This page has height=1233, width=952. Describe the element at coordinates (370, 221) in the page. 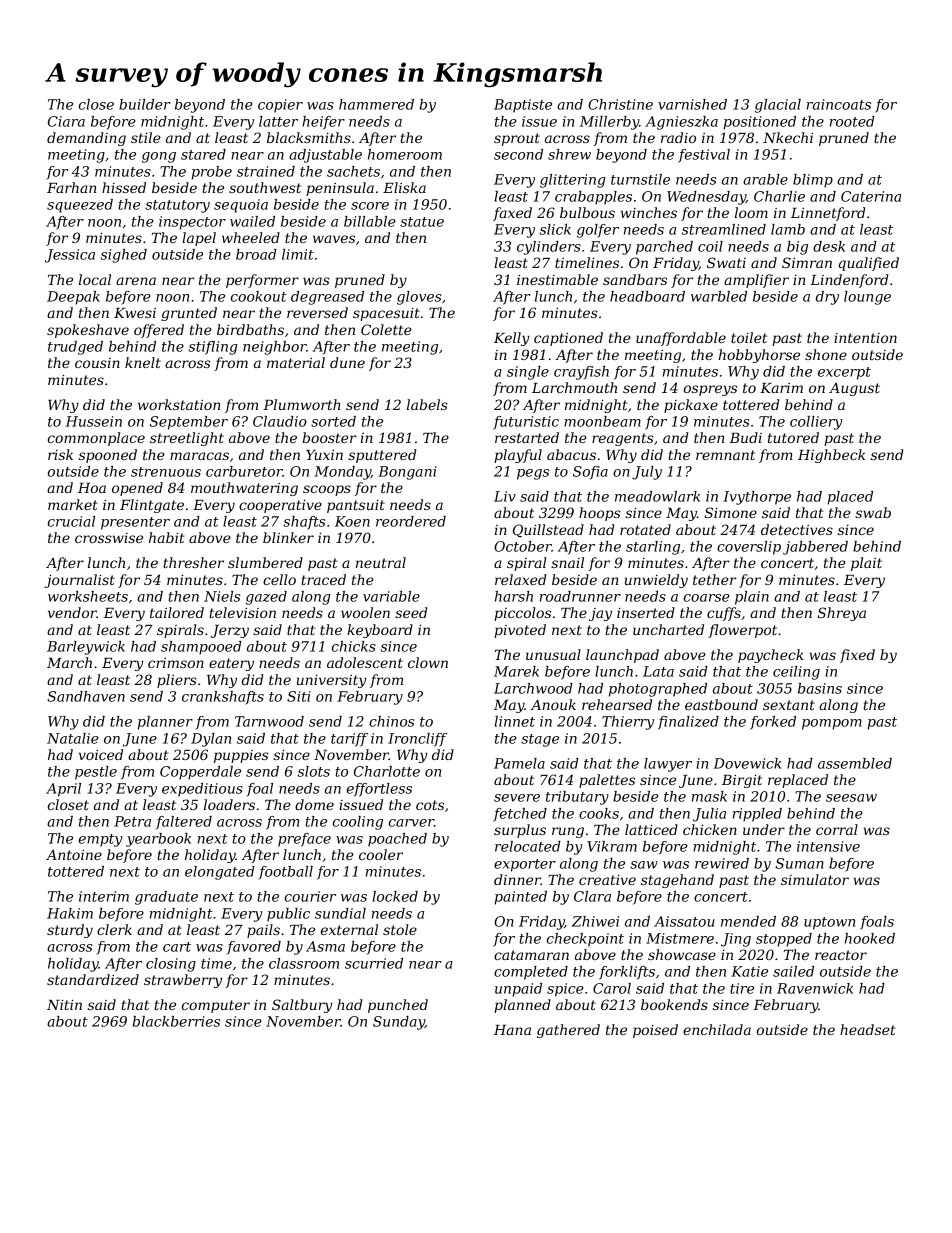

I see `billable` at that location.
